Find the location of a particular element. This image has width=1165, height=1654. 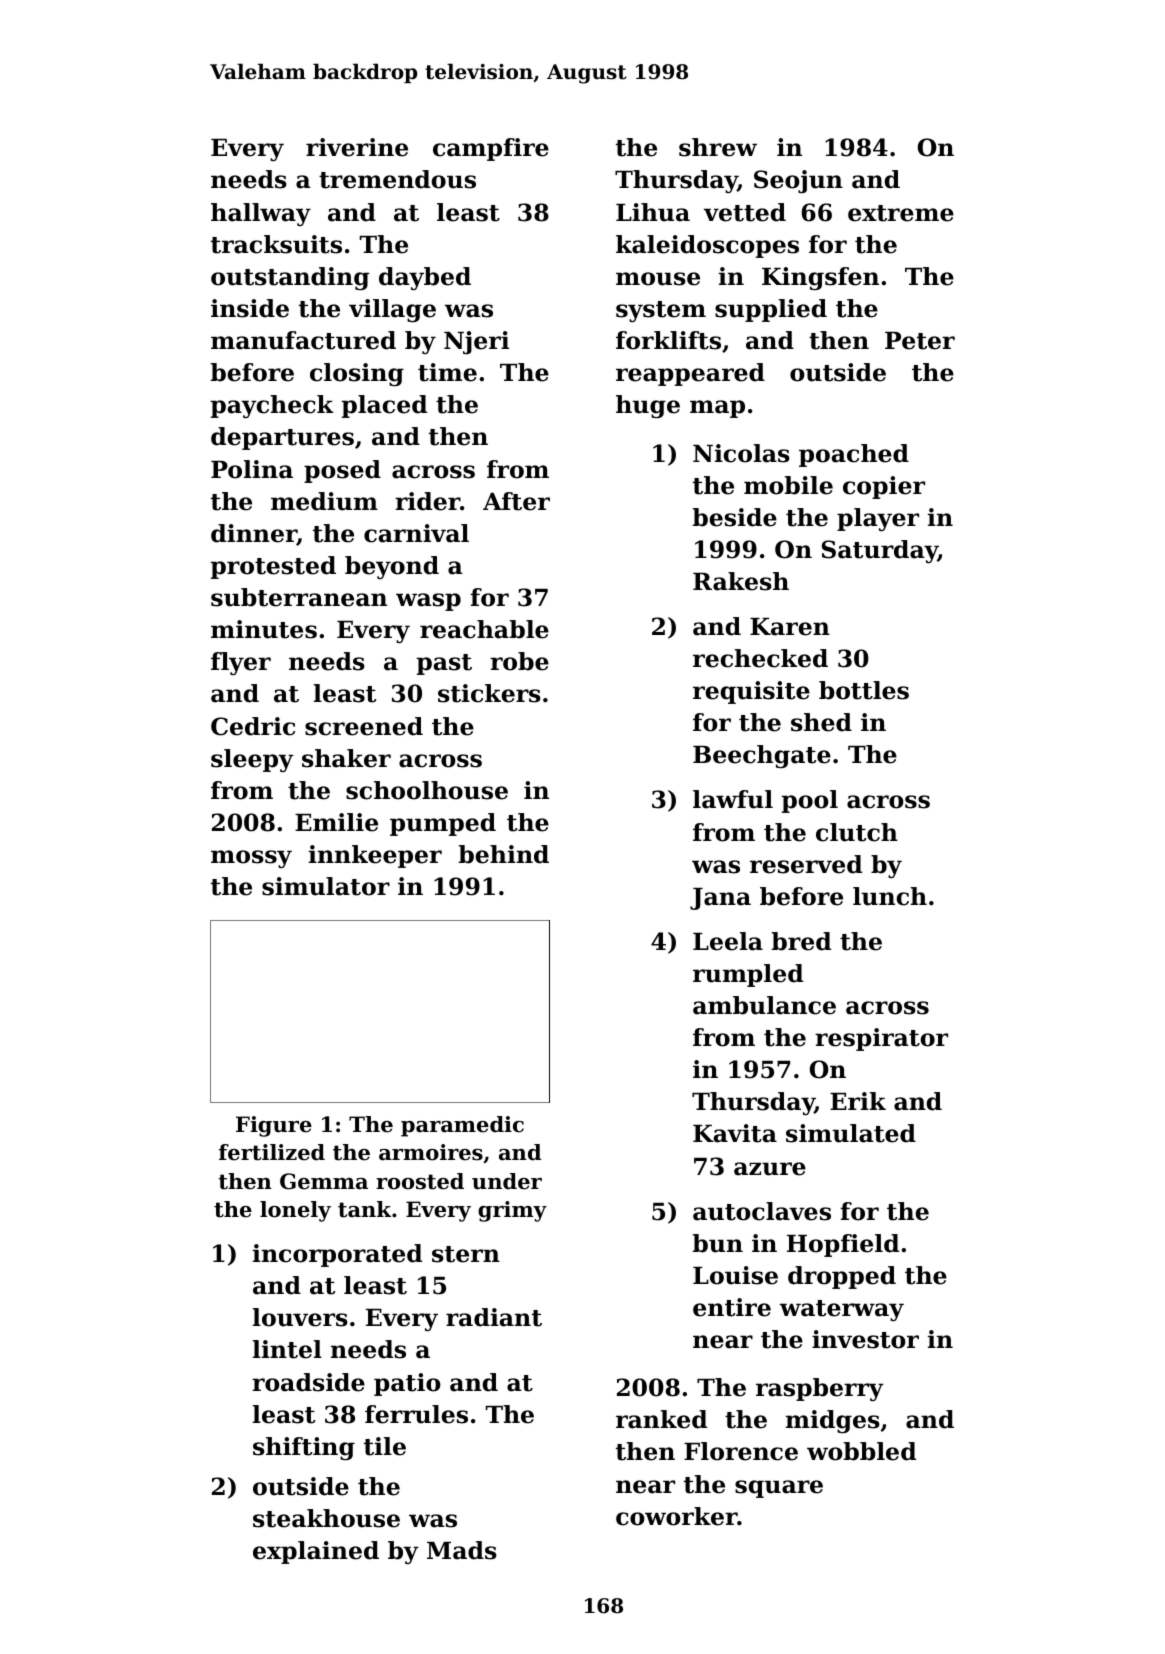

bred is located at coordinates (801, 941).
